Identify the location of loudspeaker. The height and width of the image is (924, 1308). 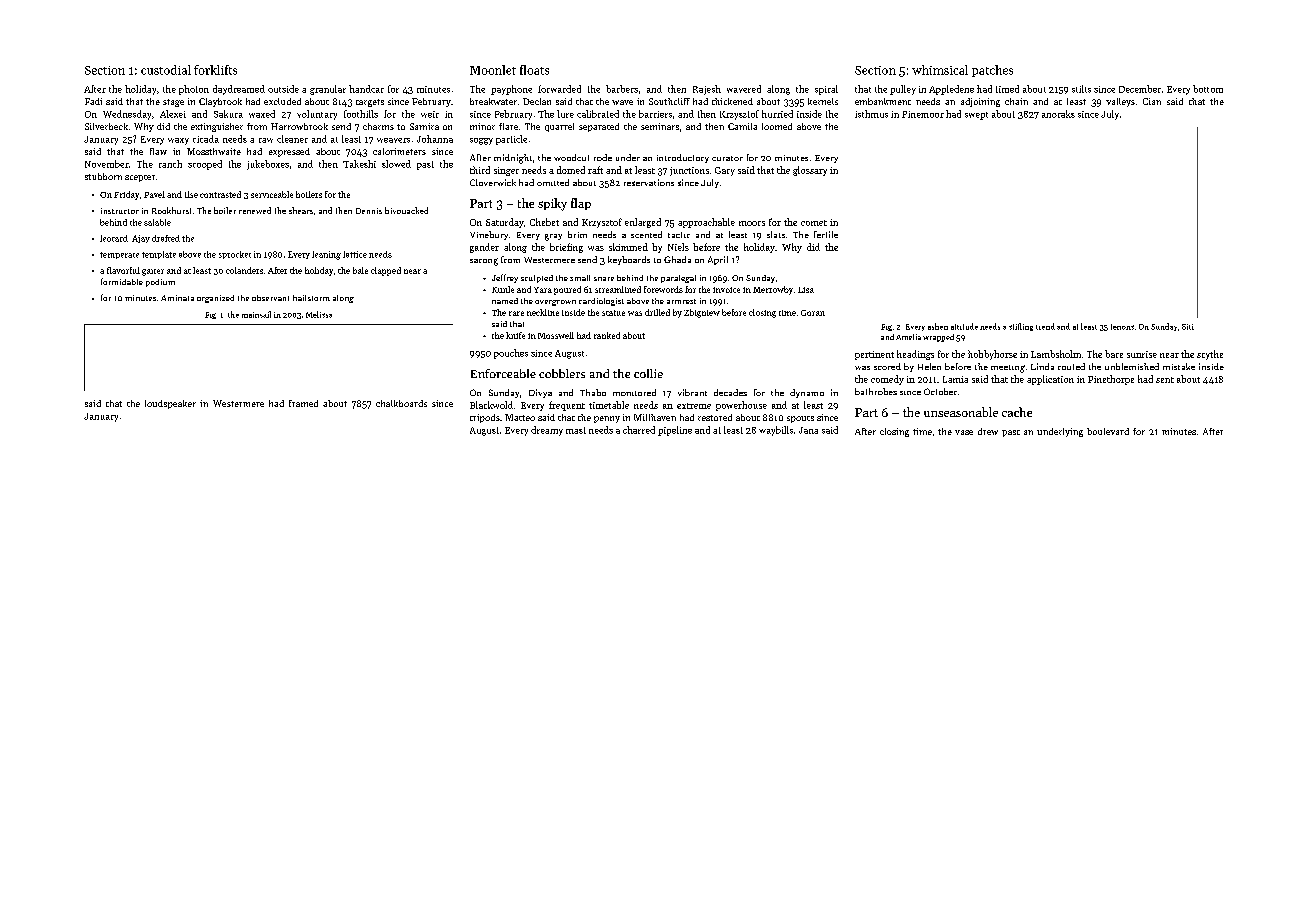
(170, 404).
